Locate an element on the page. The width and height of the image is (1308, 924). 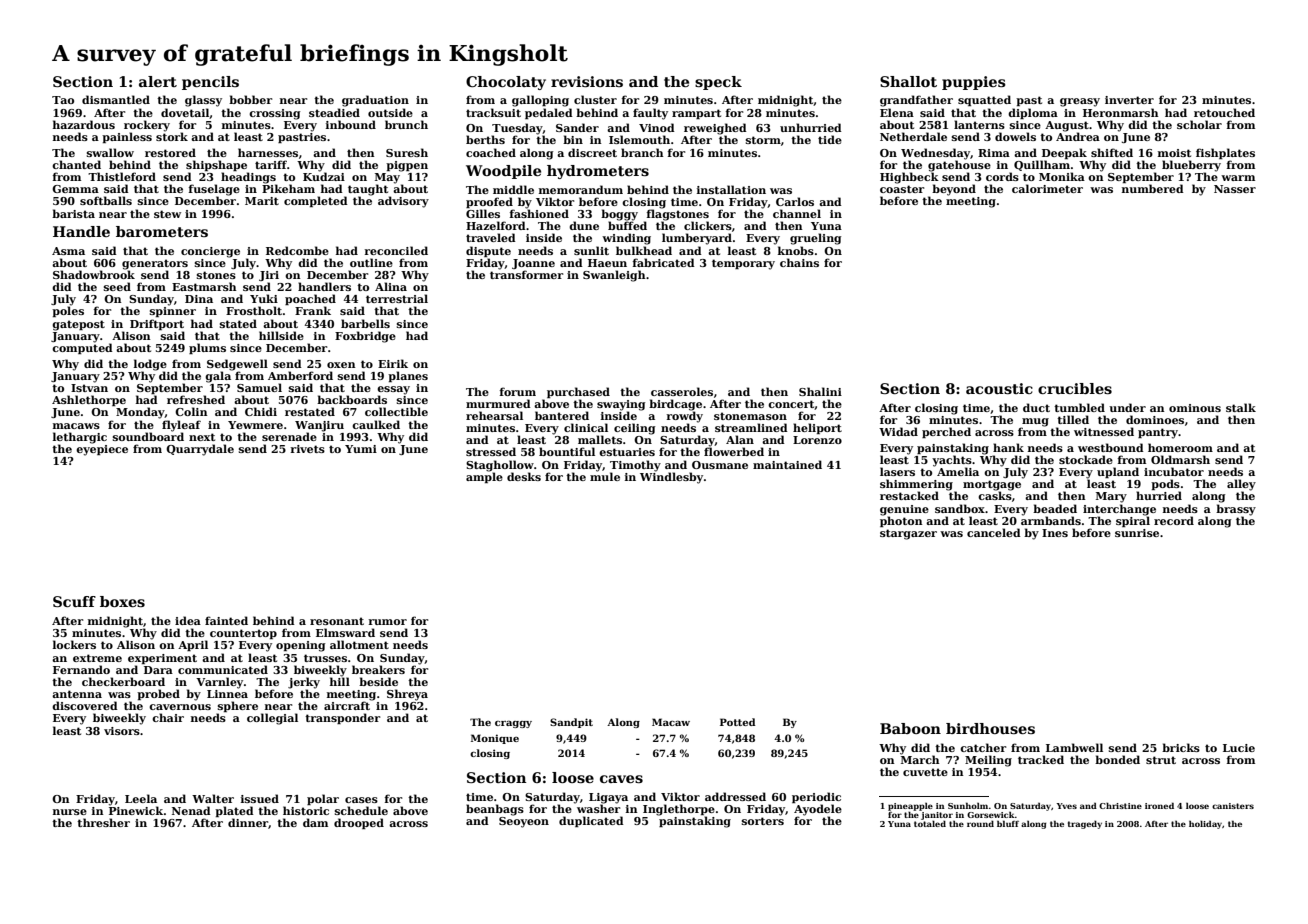
casseroles is located at coordinates (682, 391).
